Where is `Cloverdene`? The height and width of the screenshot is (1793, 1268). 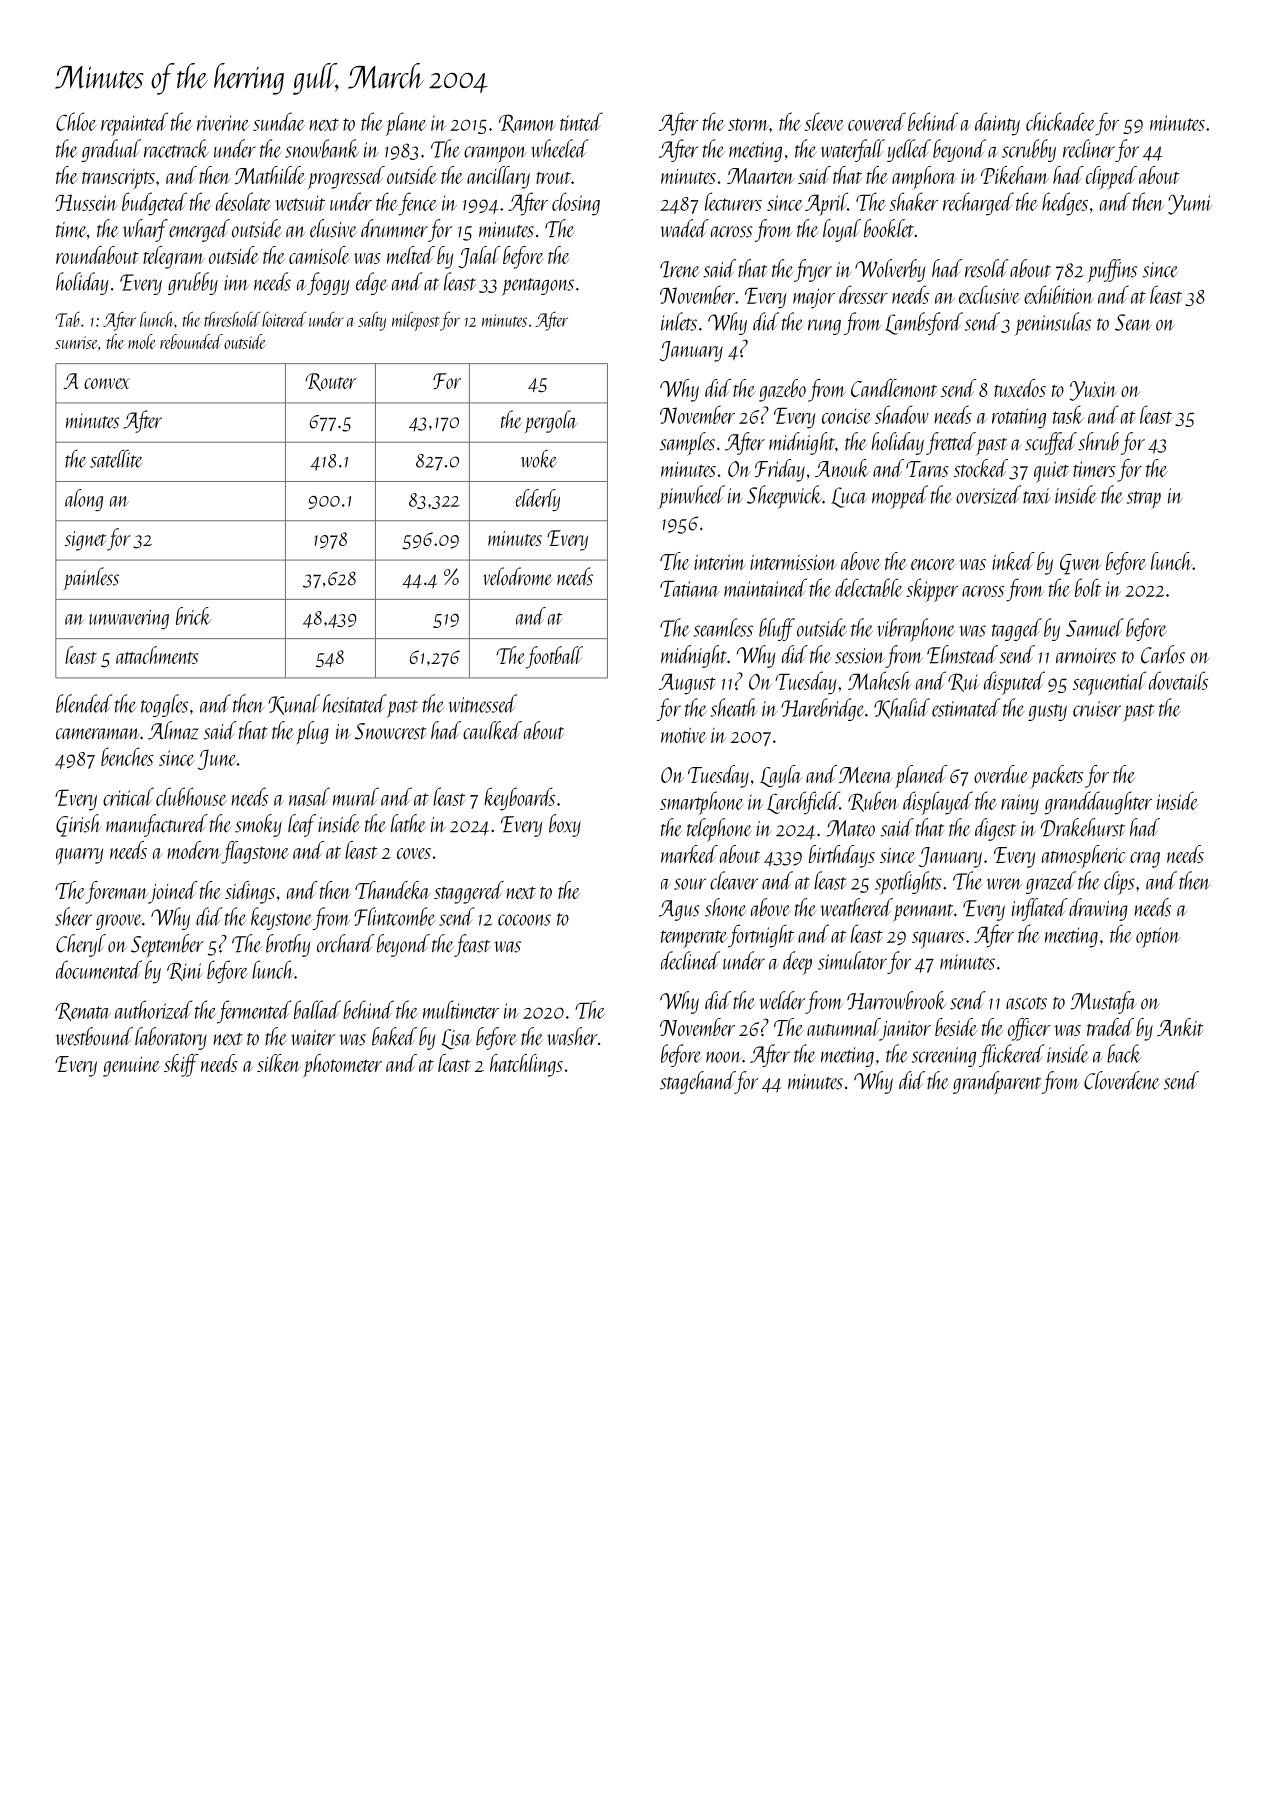
Cloverdene is located at coordinates (1121, 1080).
